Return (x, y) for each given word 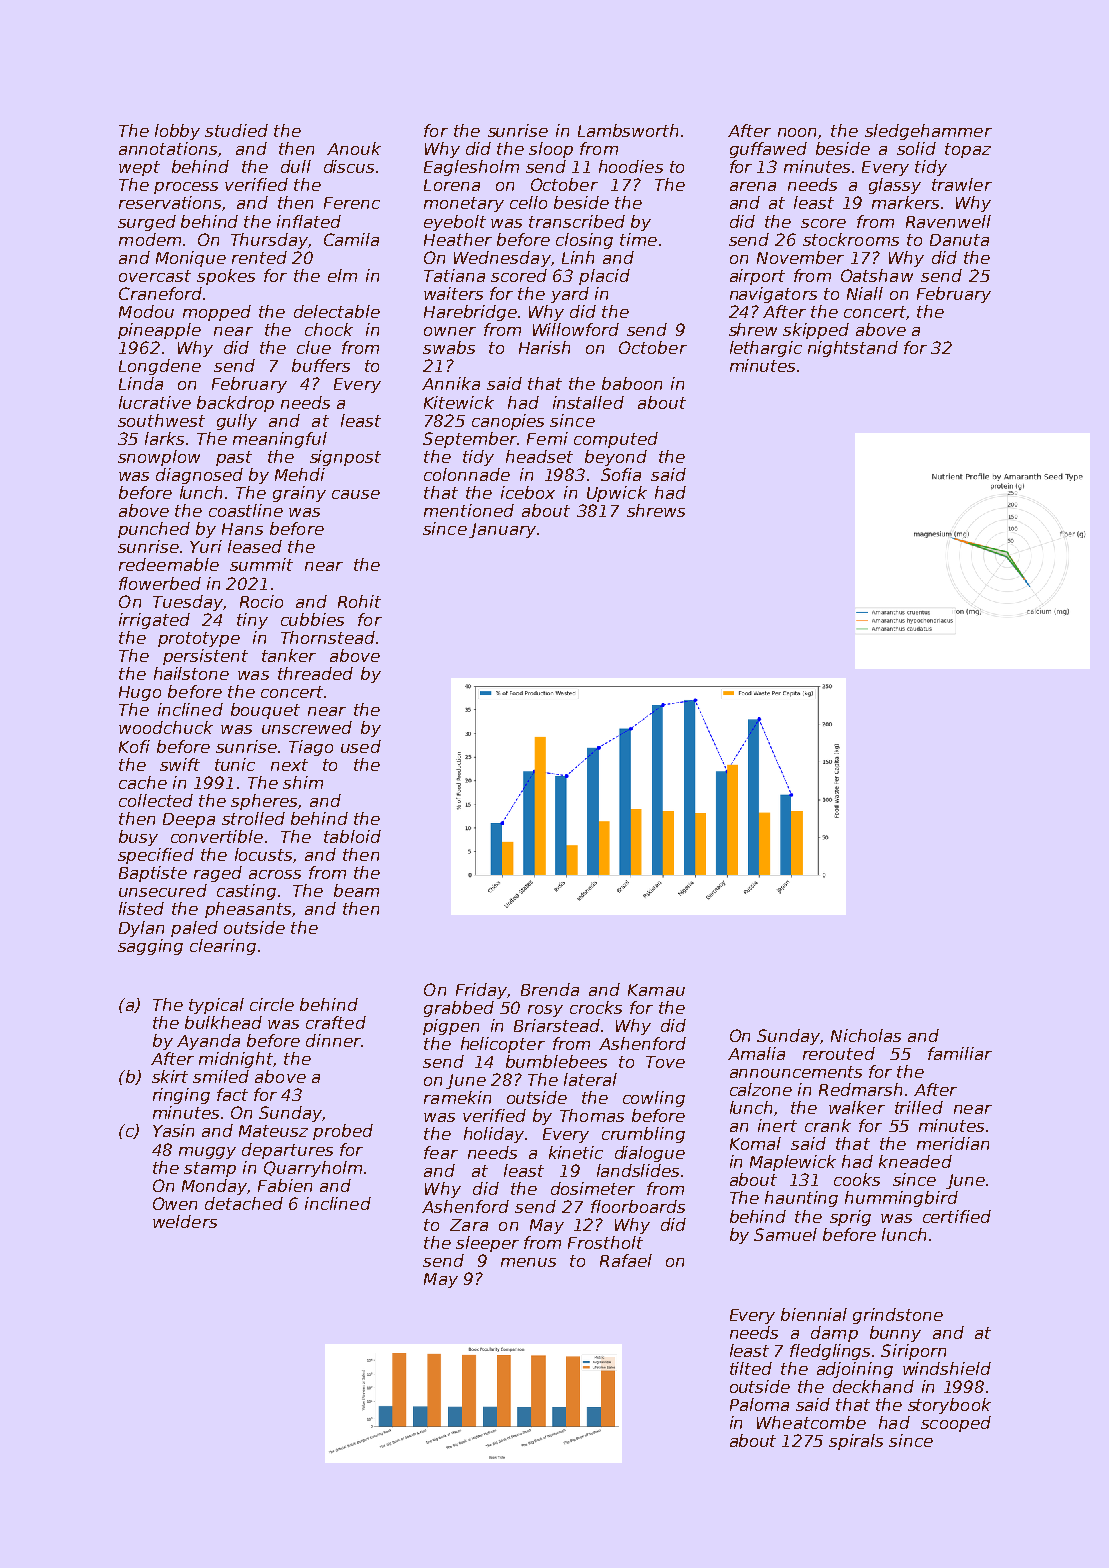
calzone (761, 1089)
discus (349, 166)
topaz (968, 150)
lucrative (155, 402)
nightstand (853, 349)
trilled (919, 1107)
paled (194, 929)
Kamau (656, 990)
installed (588, 402)
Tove (665, 1062)
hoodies (631, 166)
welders (185, 1221)
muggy (207, 1153)
